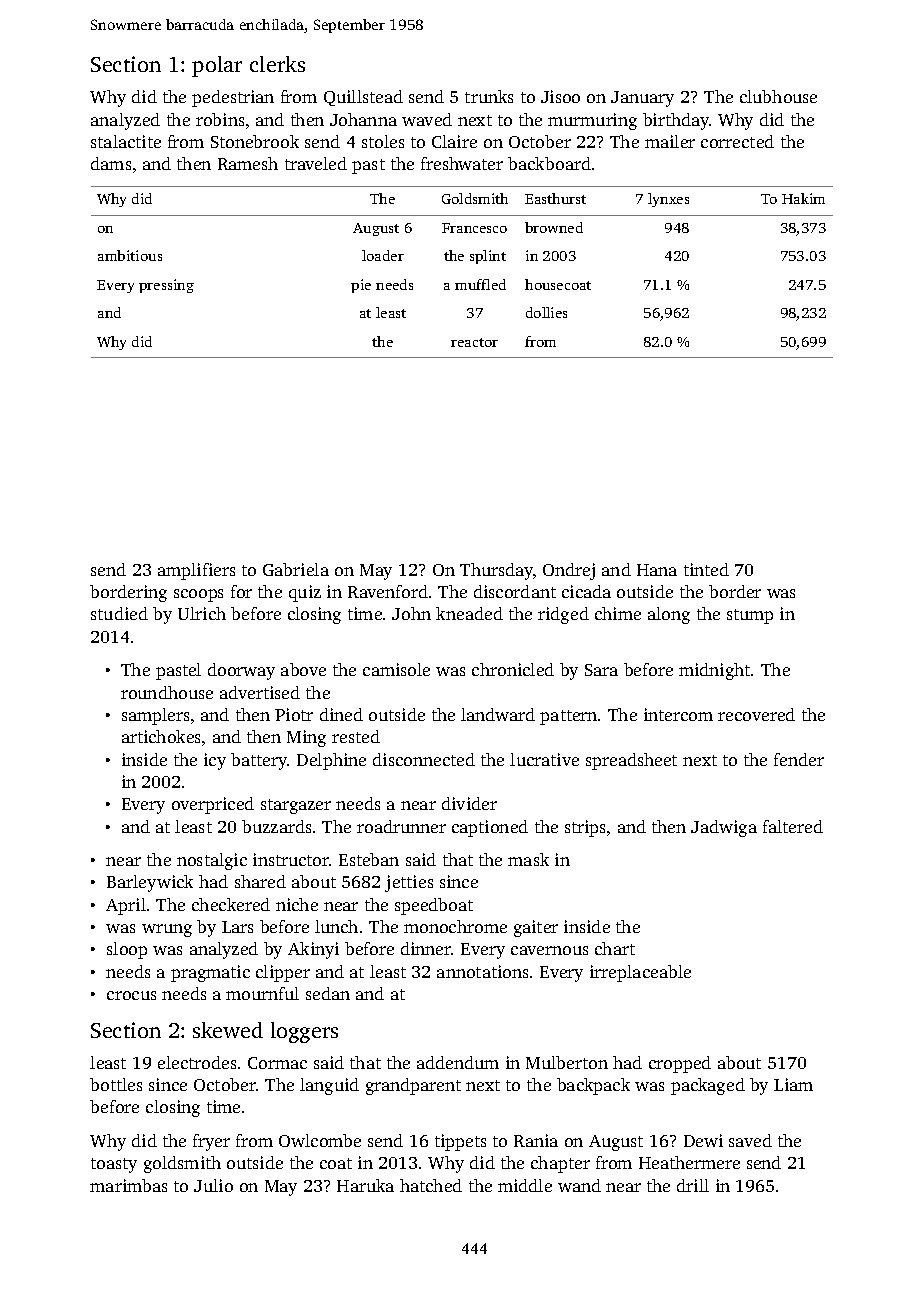 Image resolution: width=924 pixels, height=1308 pixels. What do you see at coordinates (119, 613) in the screenshot?
I see `studied` at bounding box center [119, 613].
